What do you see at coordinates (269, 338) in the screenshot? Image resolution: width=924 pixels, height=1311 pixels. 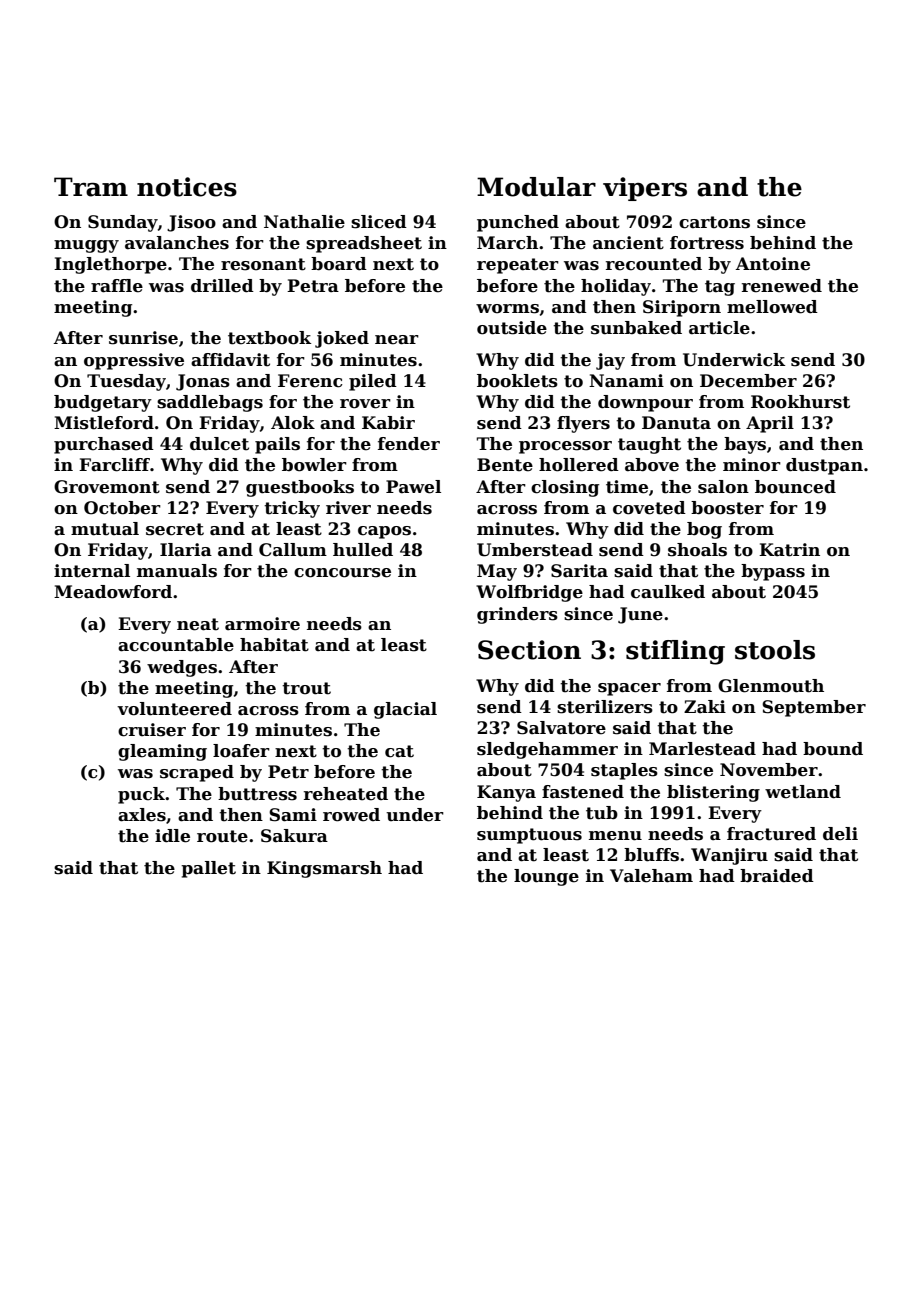 I see `textbook` at bounding box center [269, 338].
